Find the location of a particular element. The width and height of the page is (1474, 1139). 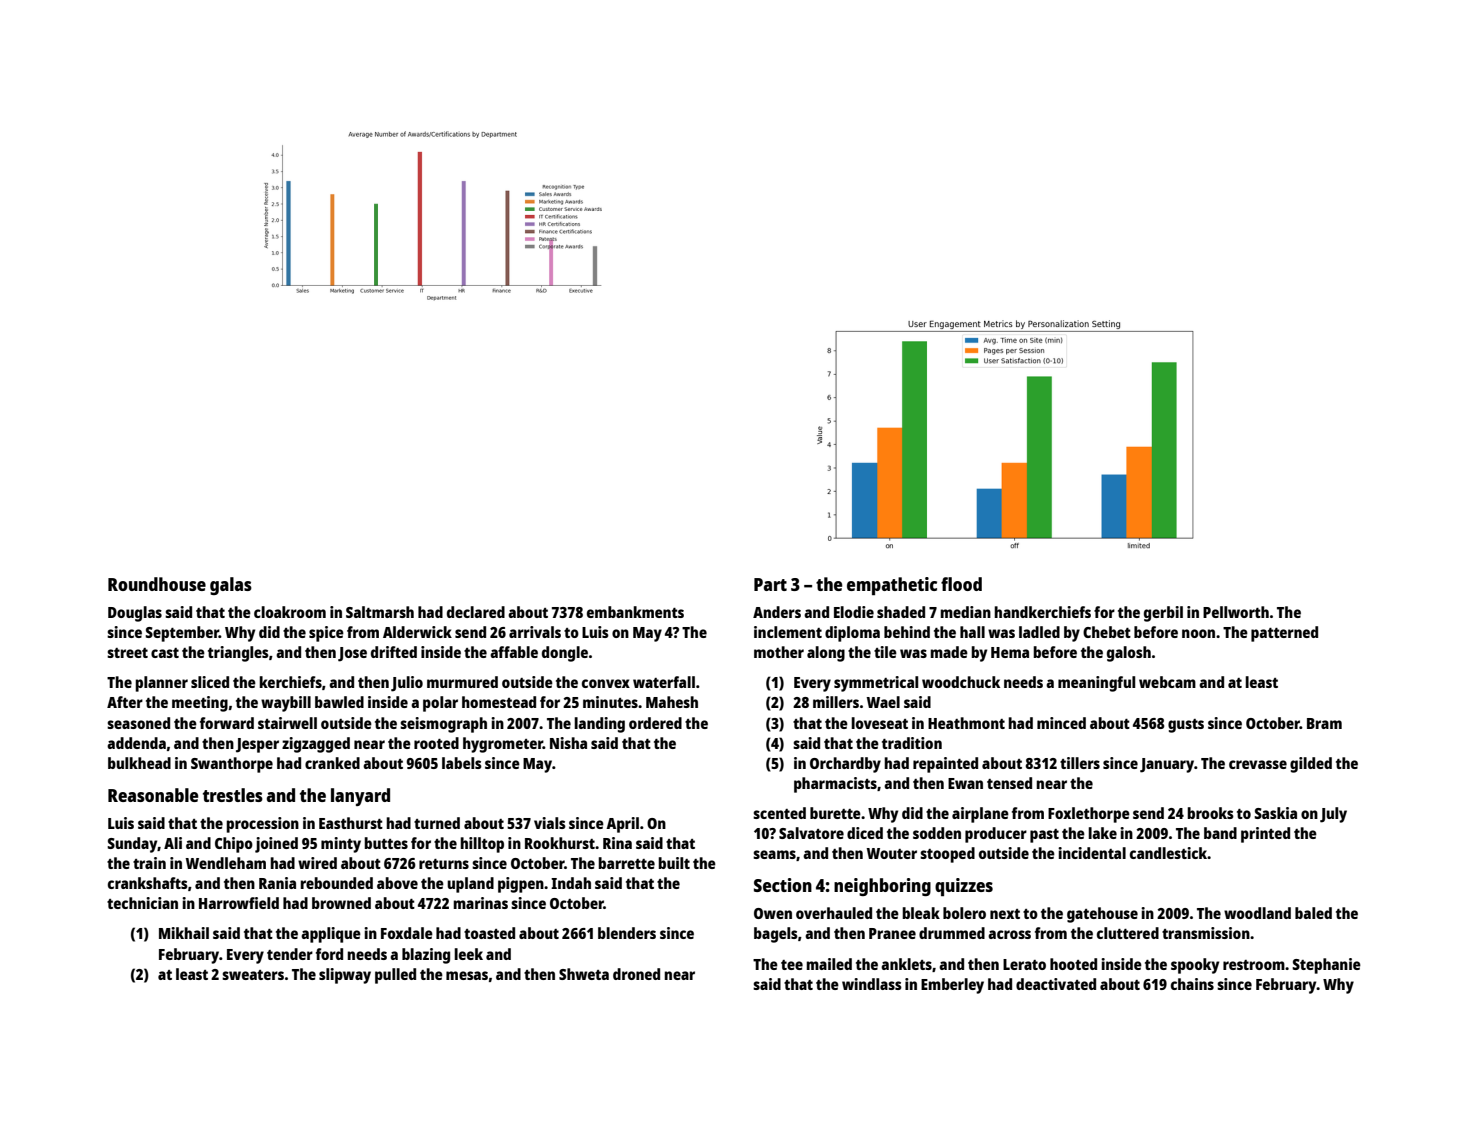

tillers is located at coordinates (1080, 763).
